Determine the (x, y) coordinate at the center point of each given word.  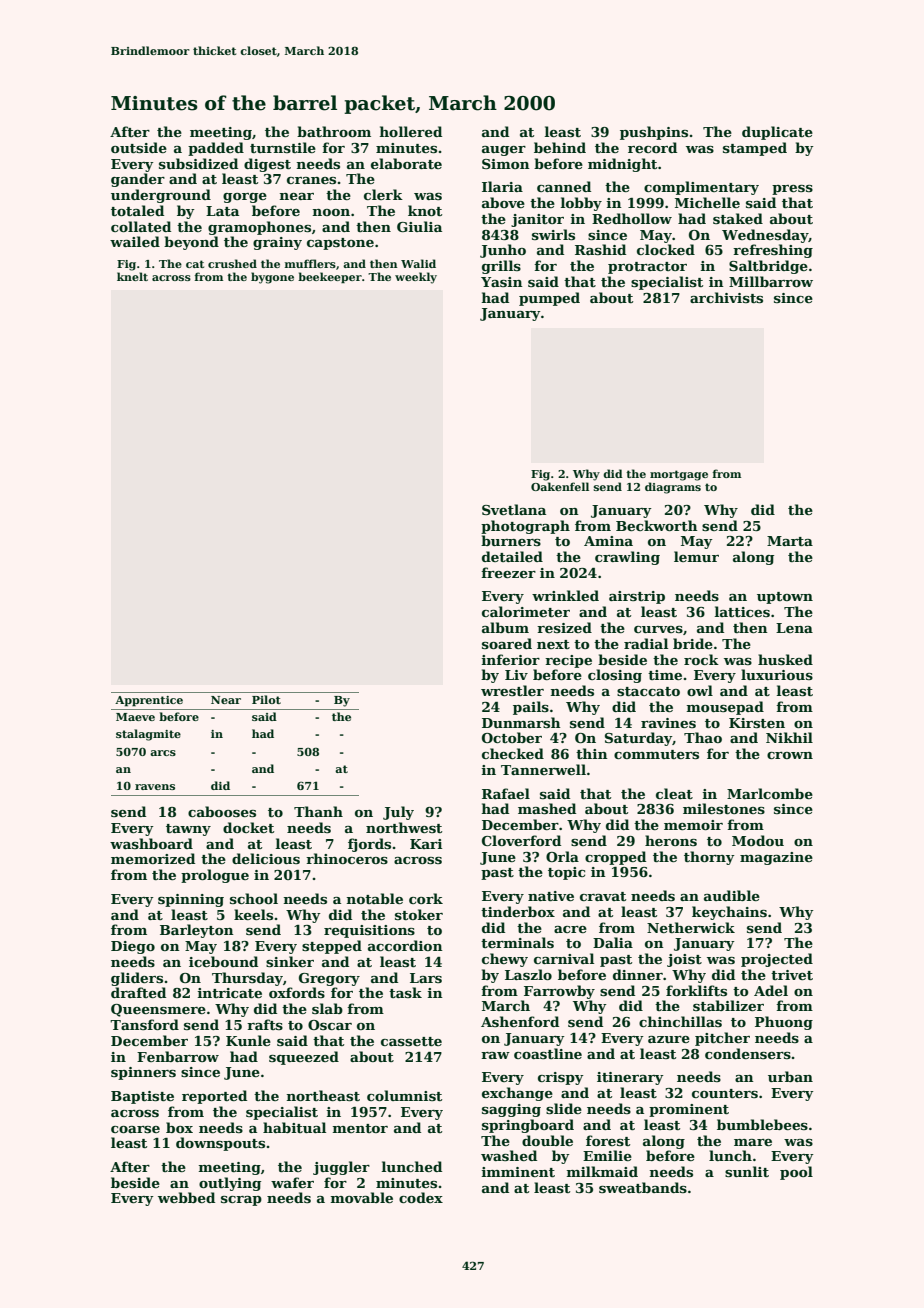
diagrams (673, 488)
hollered (411, 131)
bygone (272, 278)
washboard (151, 843)
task (405, 992)
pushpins (654, 133)
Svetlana (514, 509)
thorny (709, 858)
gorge (245, 198)
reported (214, 1097)
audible (732, 895)
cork (426, 898)
